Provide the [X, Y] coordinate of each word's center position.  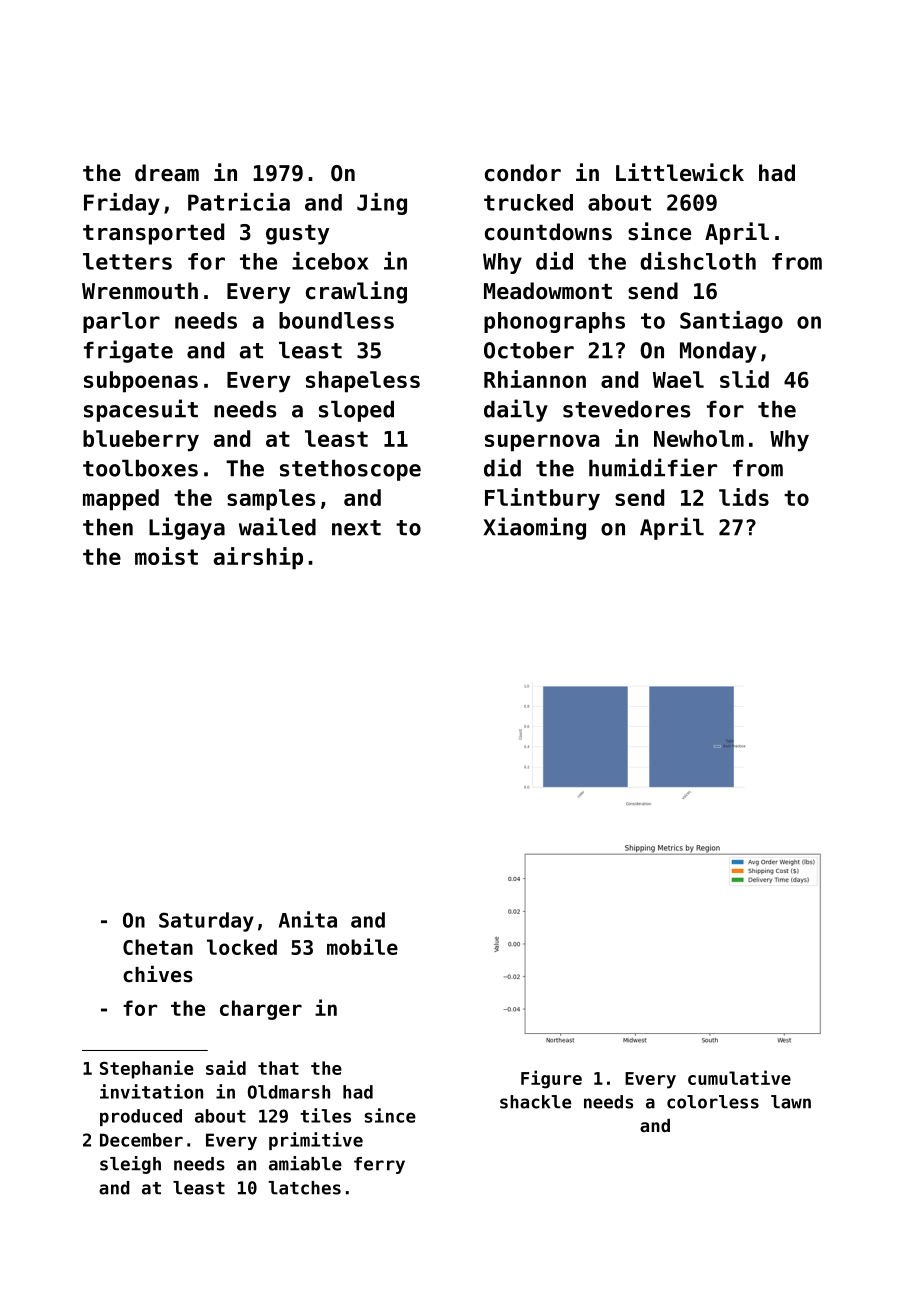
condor [523, 173]
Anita [308, 919]
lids [744, 497]
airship [258, 558]
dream [167, 173]
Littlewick [680, 172]
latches [305, 1188]
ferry [379, 1165]
